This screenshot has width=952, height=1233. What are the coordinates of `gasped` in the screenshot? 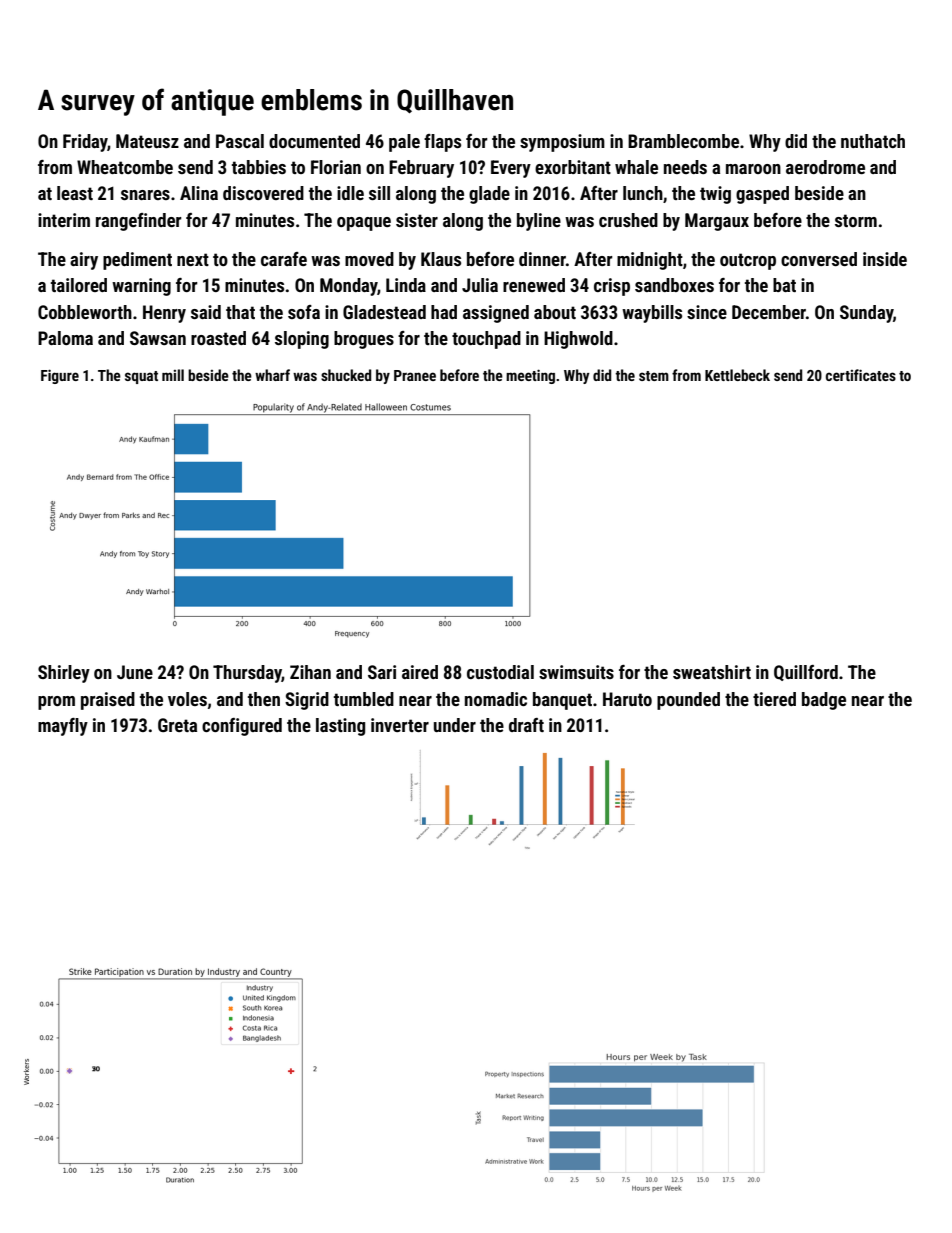 It's located at (762, 195).
